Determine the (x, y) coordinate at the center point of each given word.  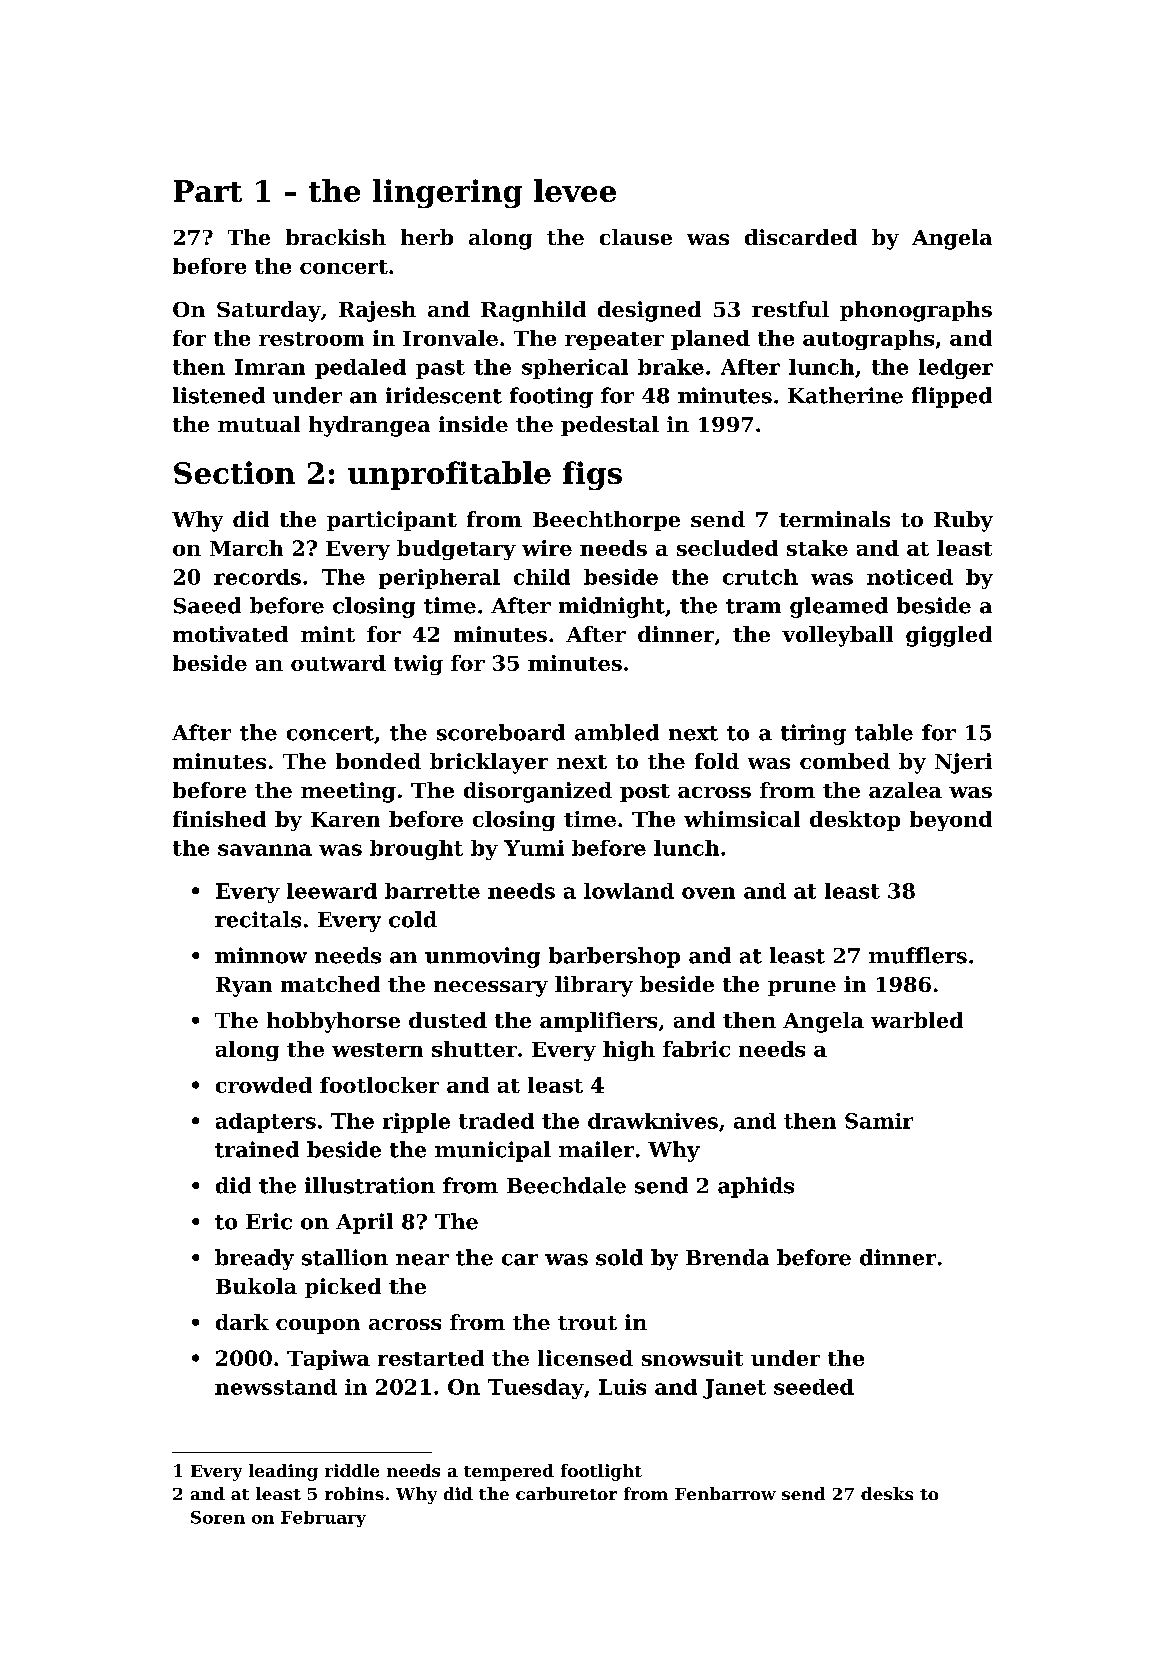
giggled (949, 636)
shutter (474, 1049)
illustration (370, 1185)
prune (802, 988)
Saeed (207, 605)
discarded (801, 237)
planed (710, 340)
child (542, 577)
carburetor (566, 1493)
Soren (218, 1517)
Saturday (269, 311)
